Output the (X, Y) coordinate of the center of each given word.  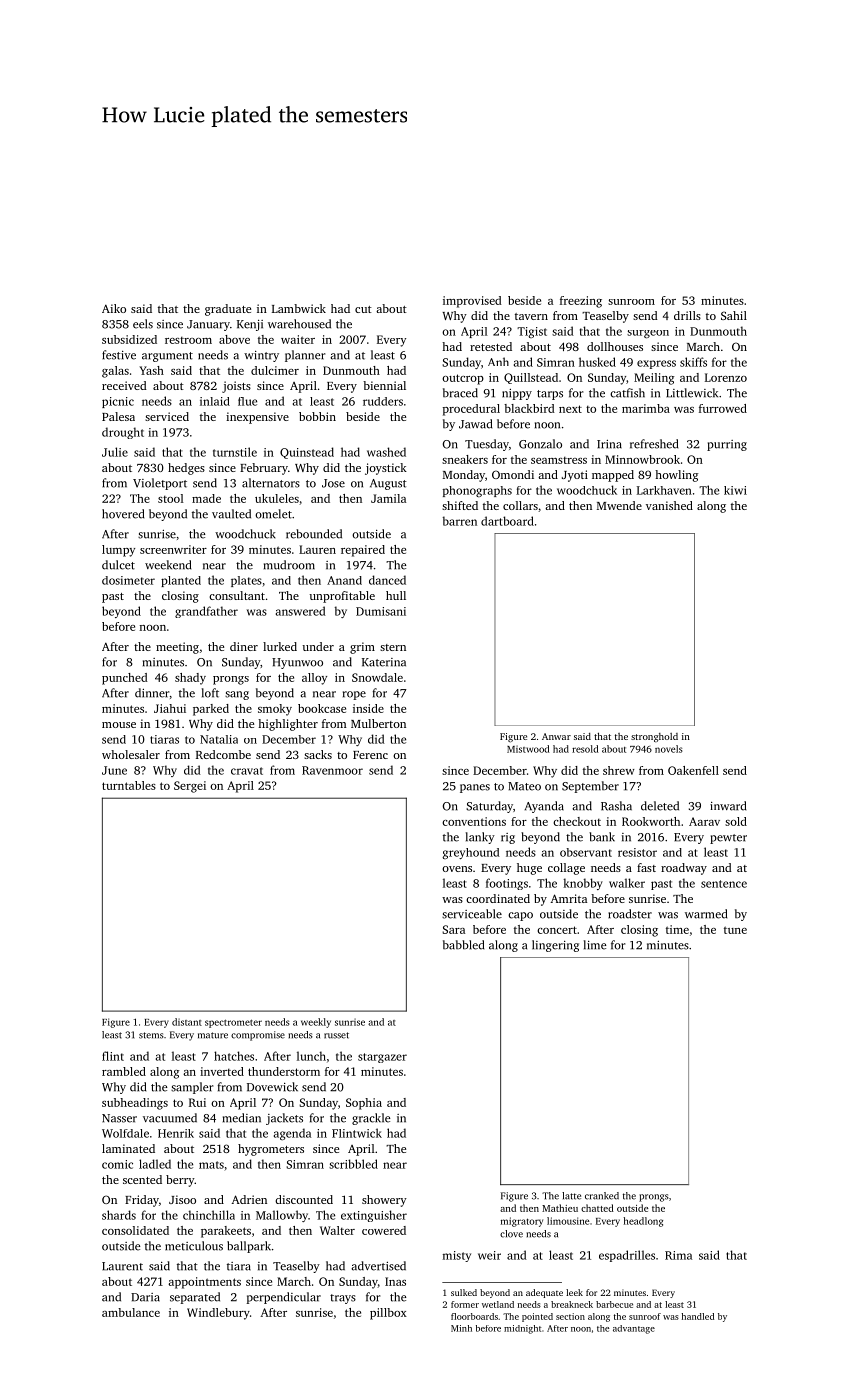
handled (698, 1316)
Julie (115, 452)
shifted (460, 505)
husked (597, 362)
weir (489, 1255)
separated (195, 1298)
